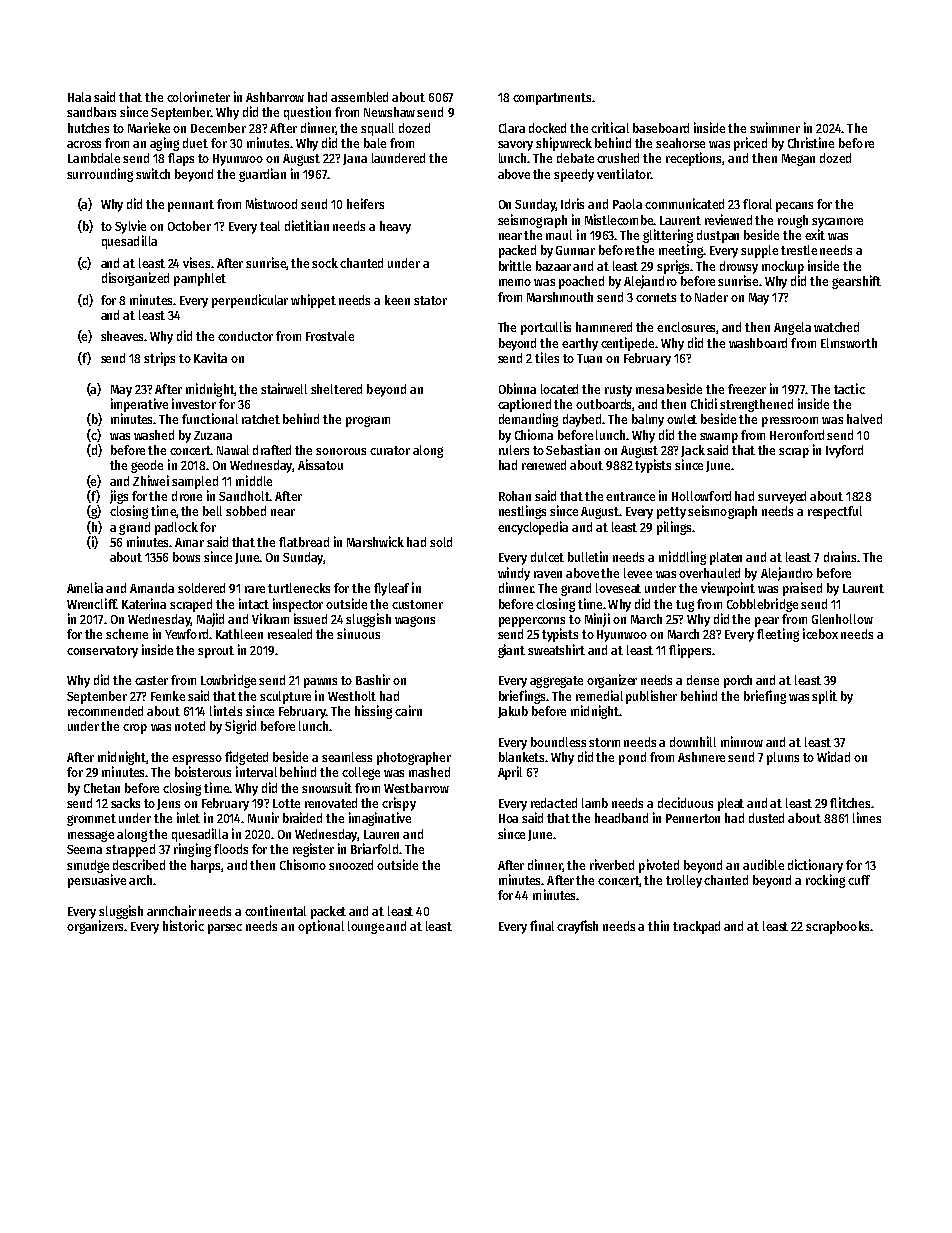  What do you see at coordinates (775, 127) in the document?
I see `swimmer` at bounding box center [775, 127].
